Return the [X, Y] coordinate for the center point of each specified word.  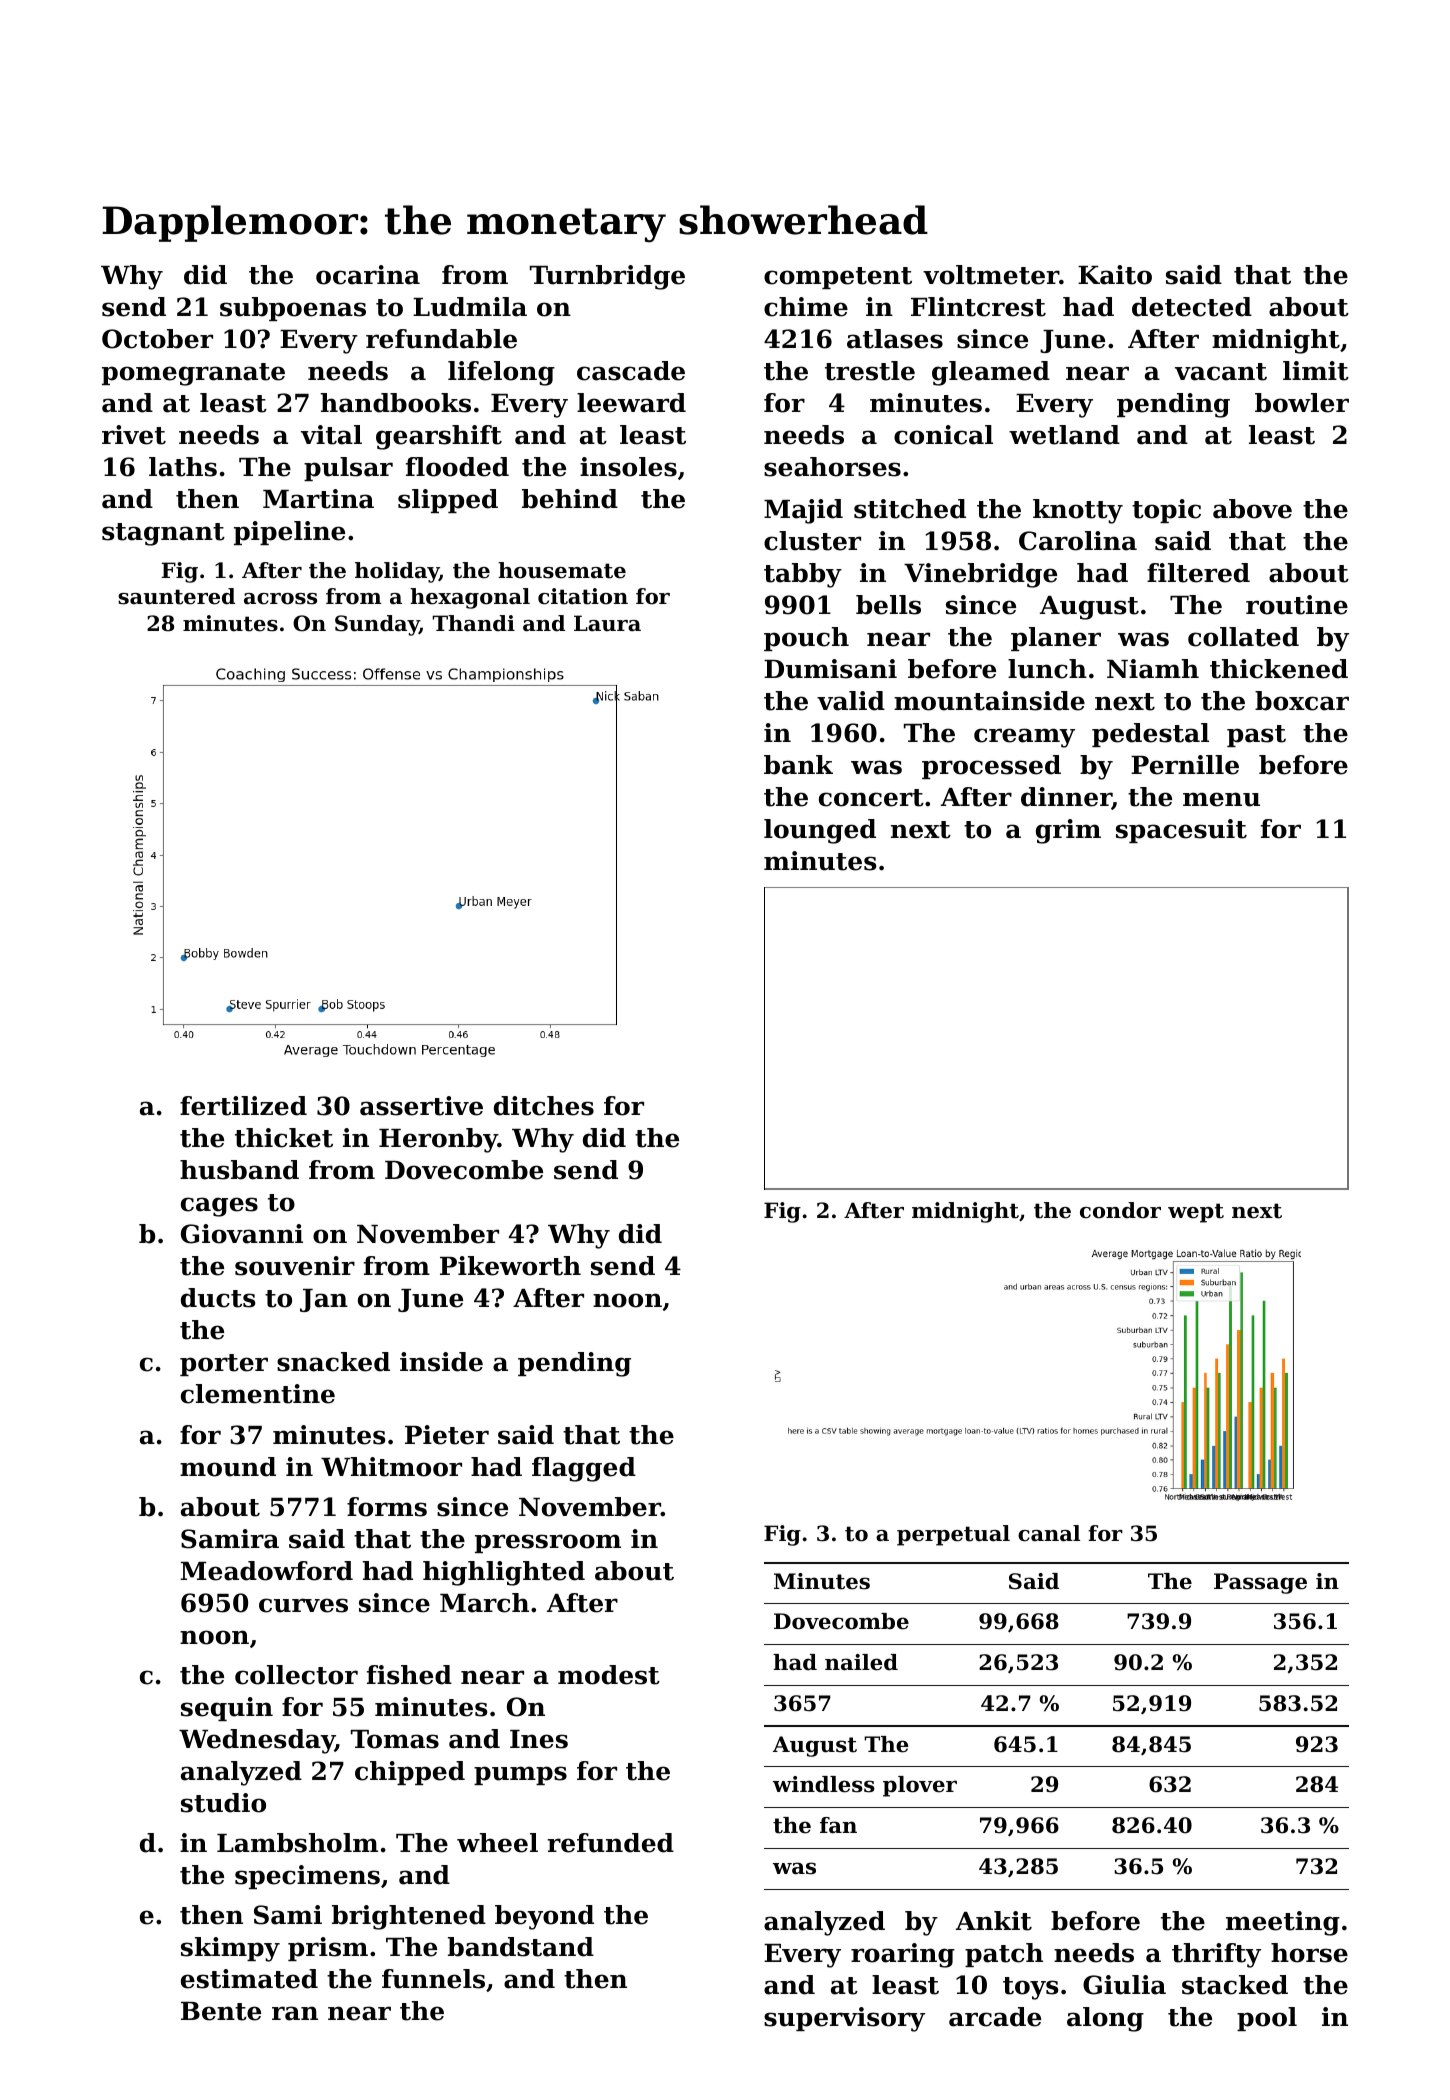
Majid [803, 511]
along [1105, 2019]
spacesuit [1181, 831]
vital [331, 435]
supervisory [844, 2019]
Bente [221, 2011]
